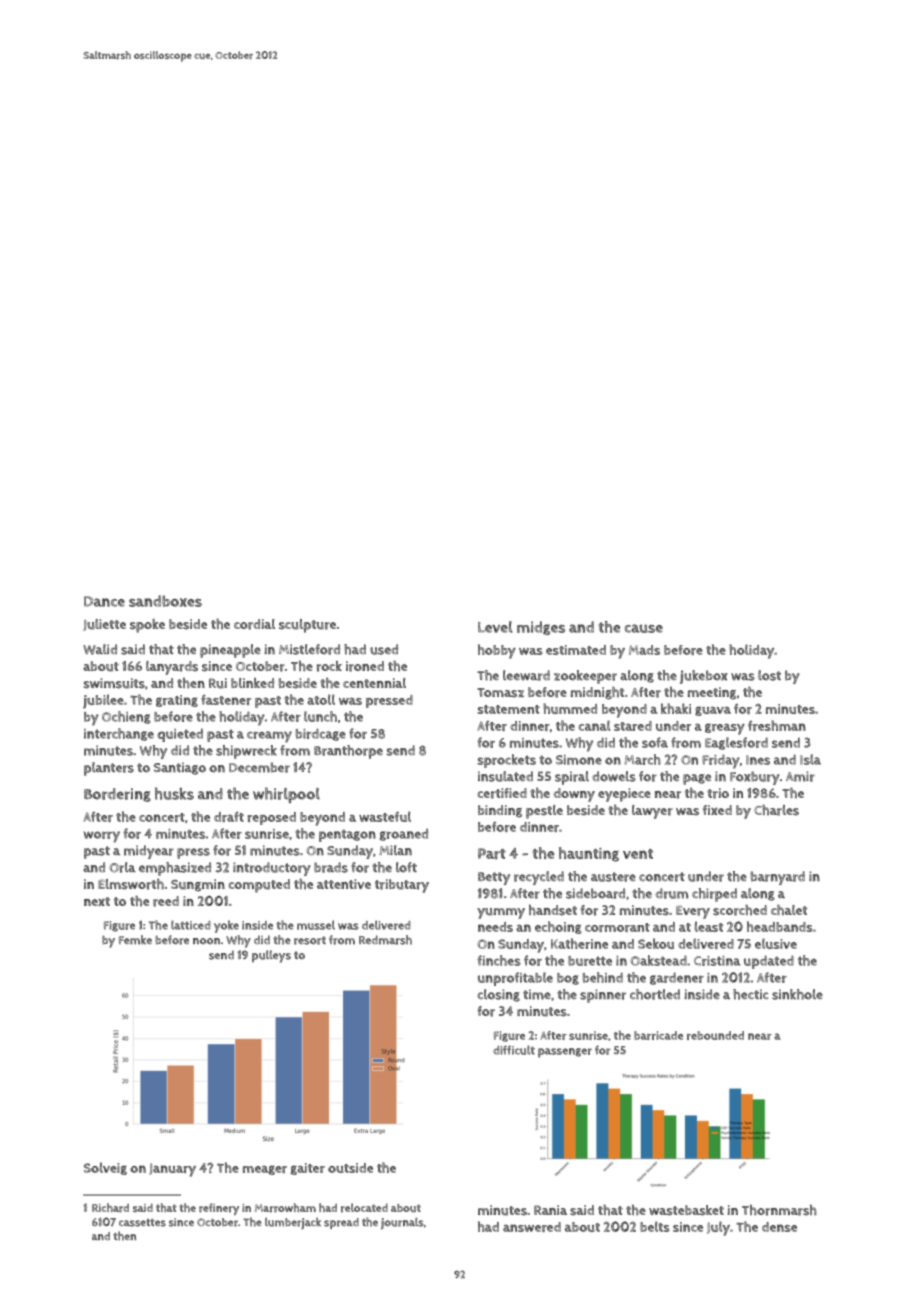 The image size is (908, 1316). I want to click on journals, so click(402, 1223).
